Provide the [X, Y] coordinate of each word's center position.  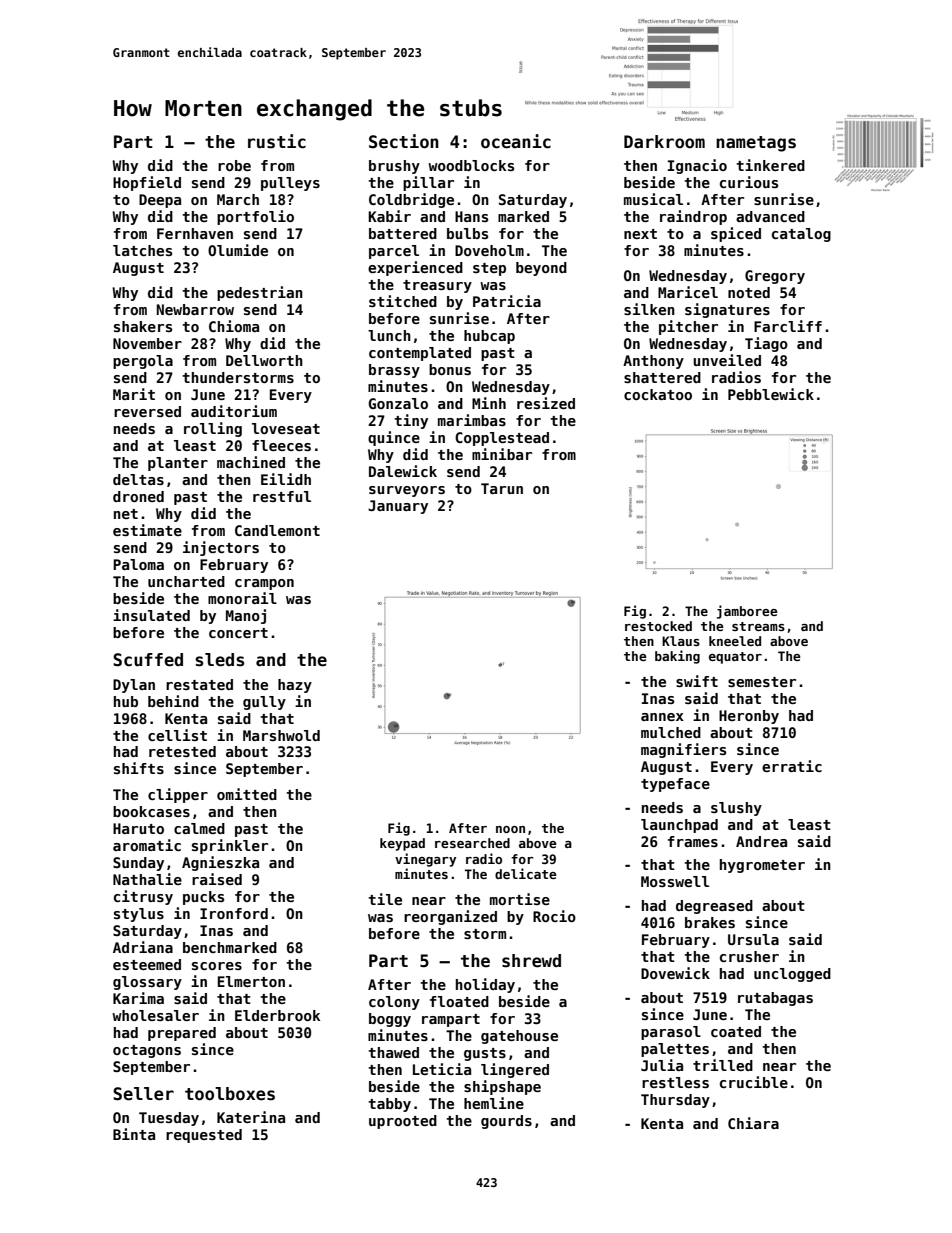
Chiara [753, 1123]
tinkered [770, 165]
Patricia [507, 301]
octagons [147, 1051]
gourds [506, 1122]
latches [142, 250]
